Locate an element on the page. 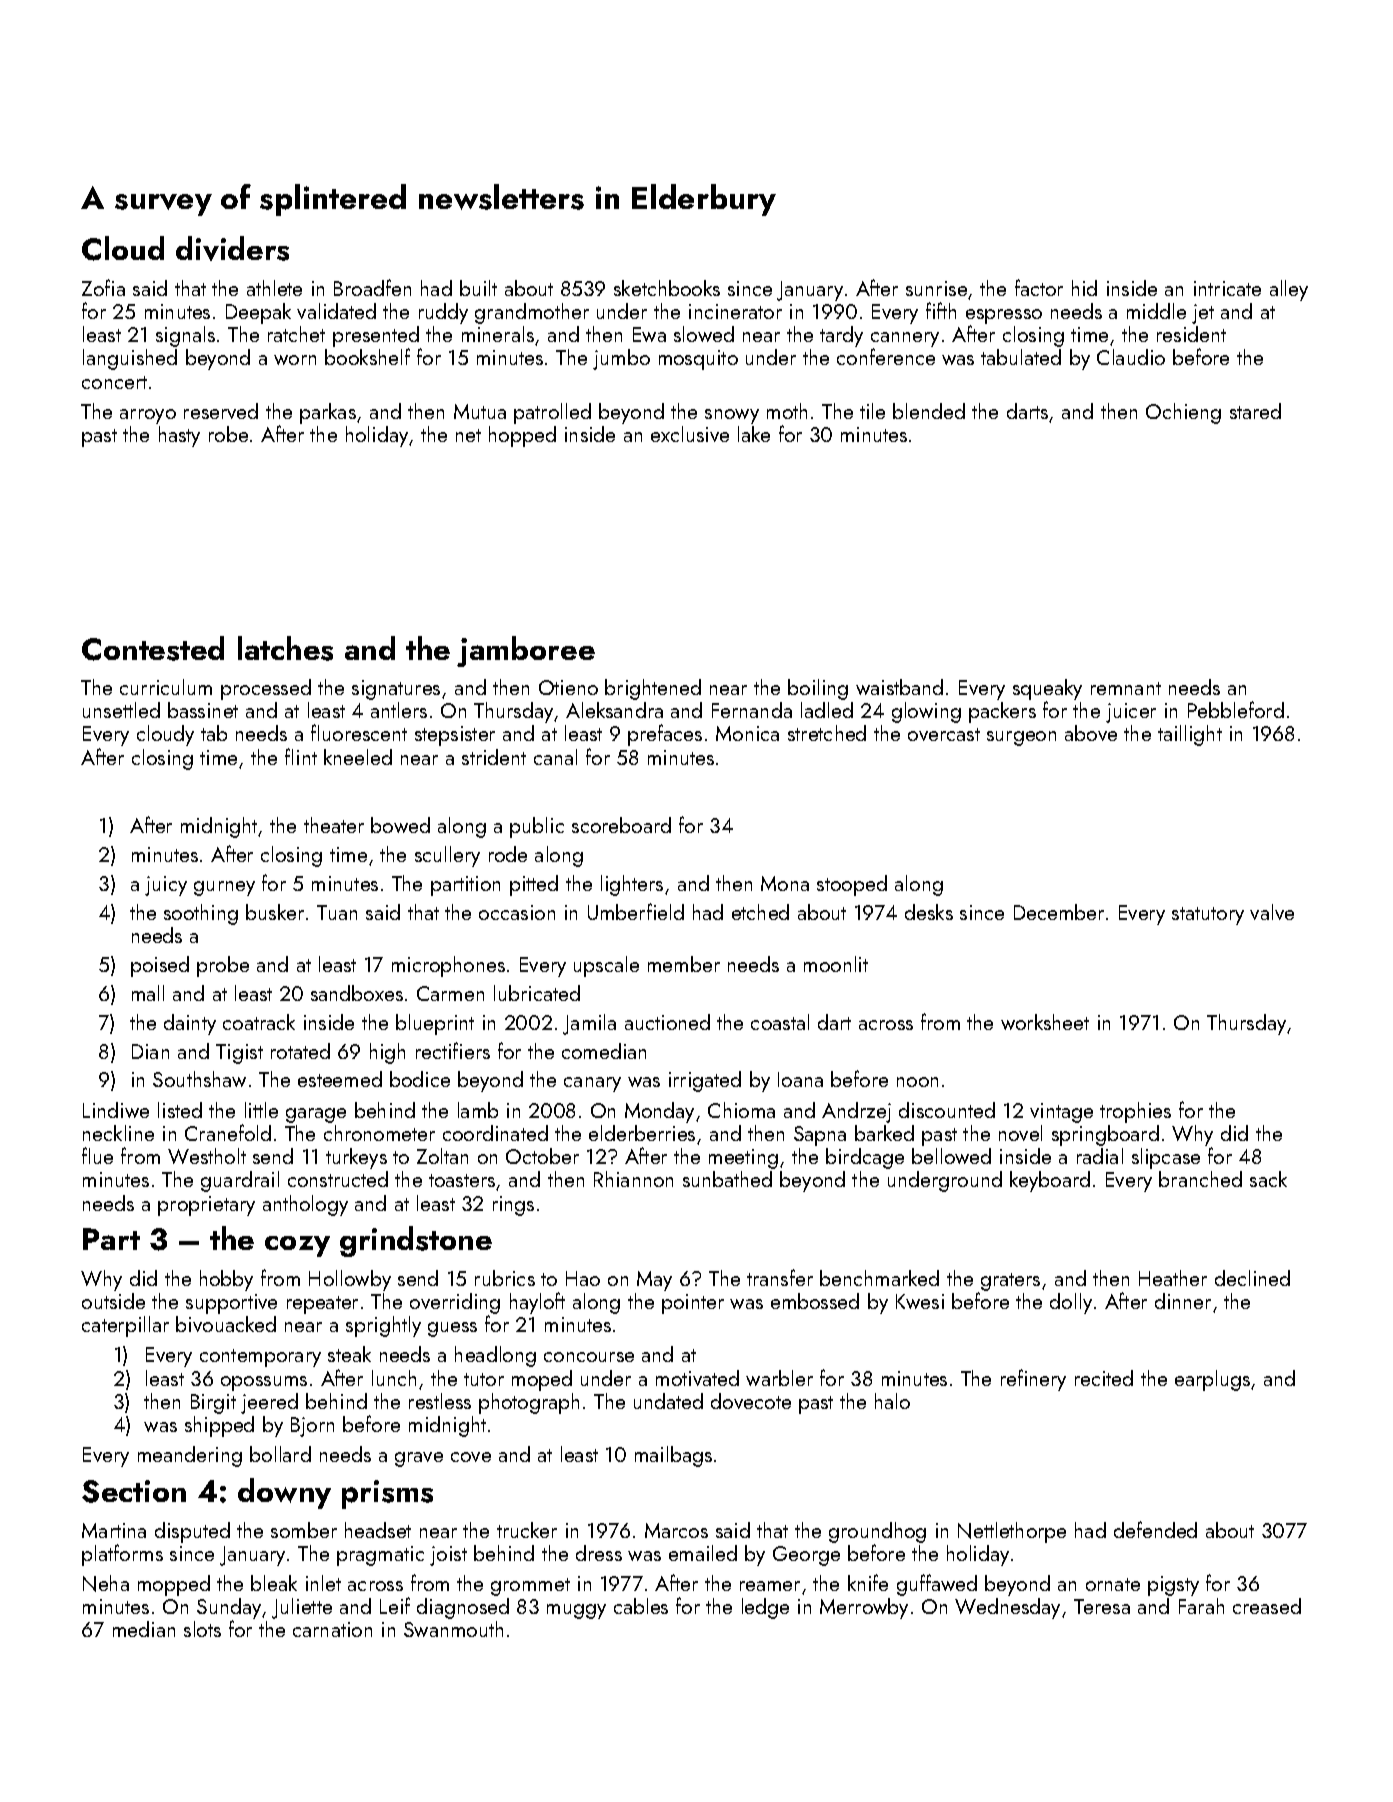 The height and width of the image is (1802, 1393). carnation is located at coordinates (332, 1629).
